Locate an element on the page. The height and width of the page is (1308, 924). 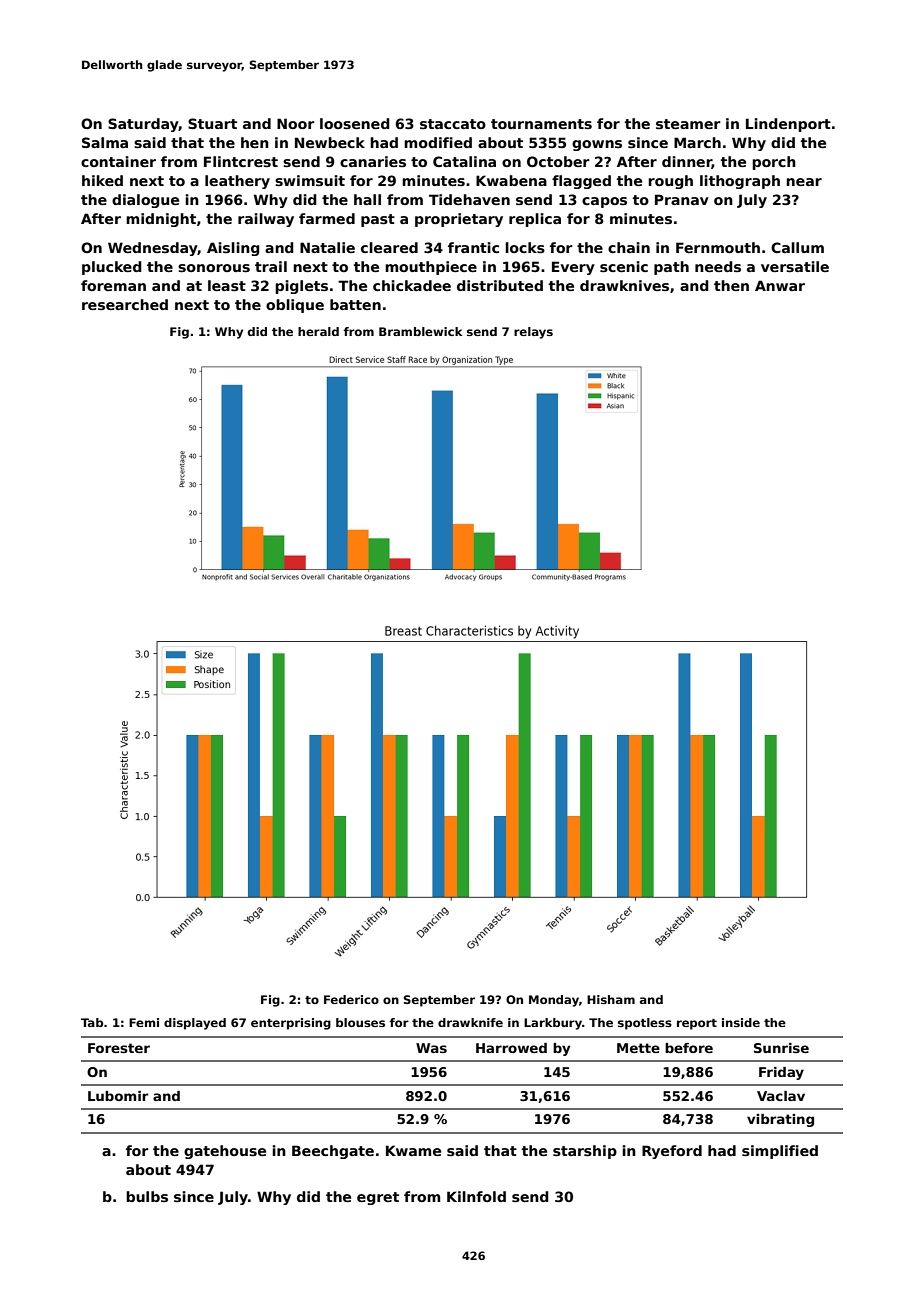
enterprising is located at coordinates (291, 1024).
